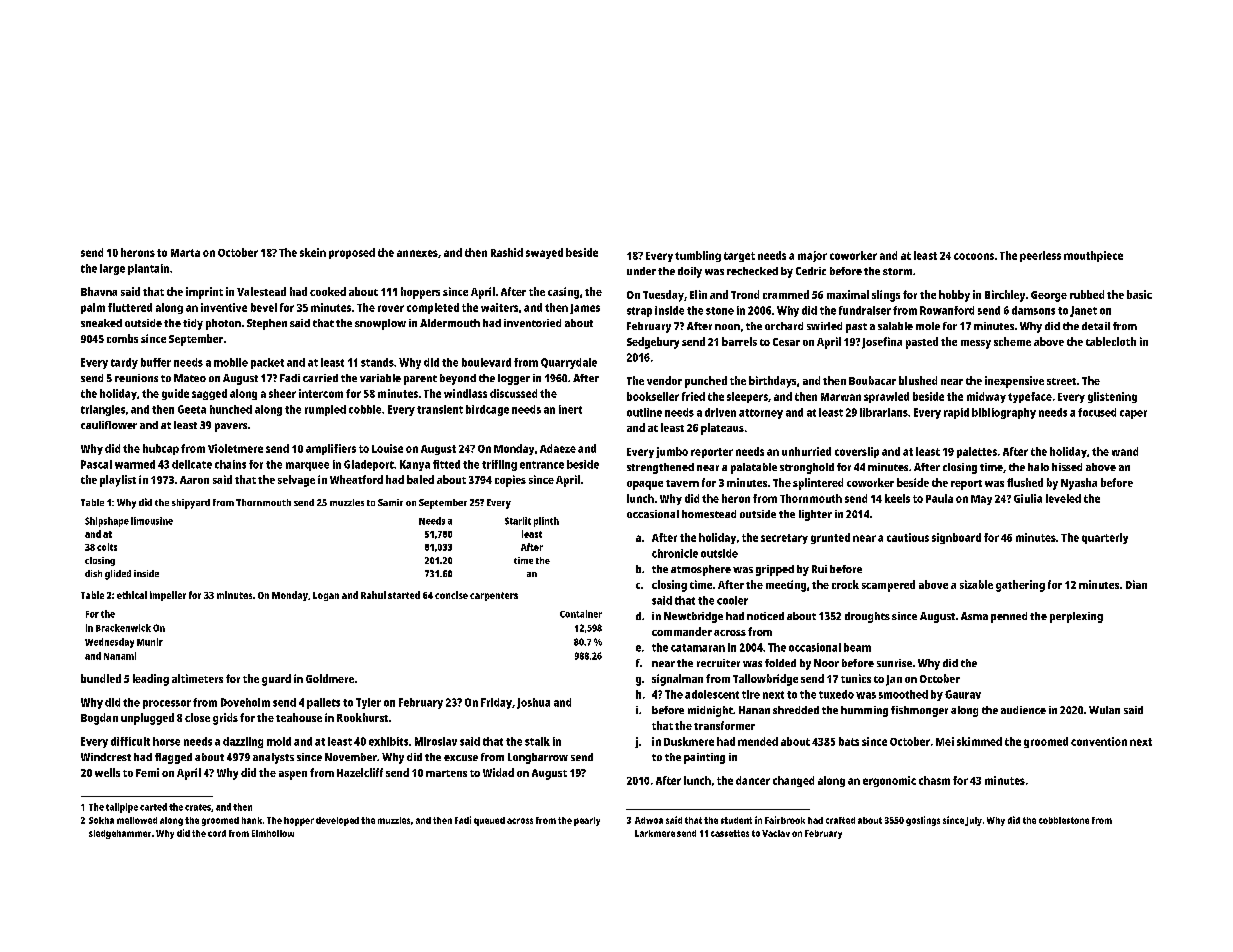  What do you see at coordinates (581, 614) in the screenshot?
I see `Container` at bounding box center [581, 614].
